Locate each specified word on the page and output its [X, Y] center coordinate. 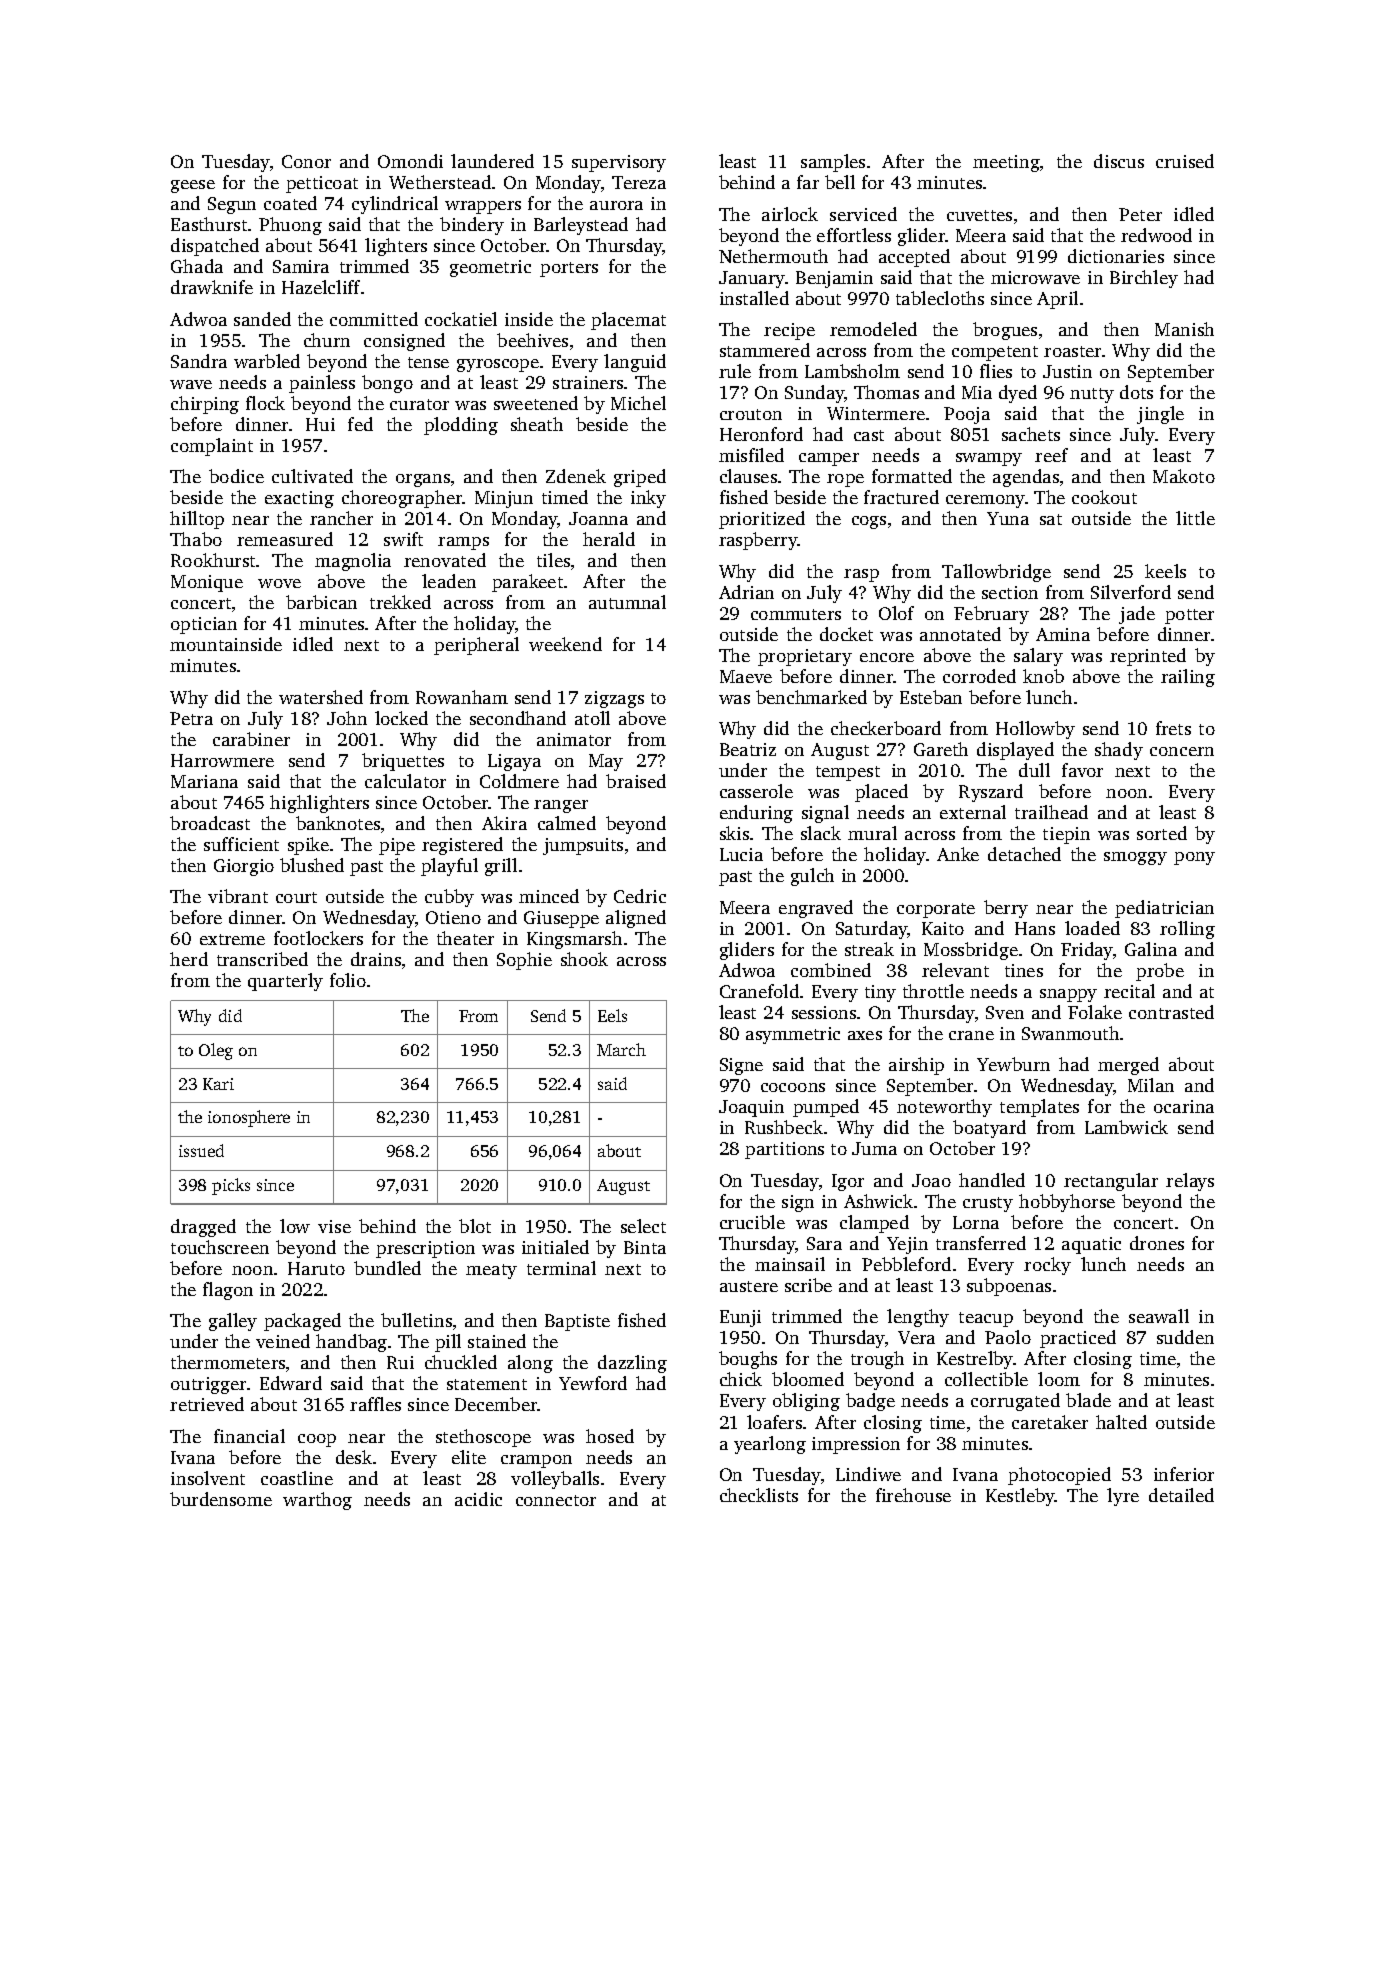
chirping [205, 405]
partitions [784, 1150]
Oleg [216, 1051]
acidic [478, 1499]
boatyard [989, 1129]
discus [1119, 161]
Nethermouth [773, 256]
